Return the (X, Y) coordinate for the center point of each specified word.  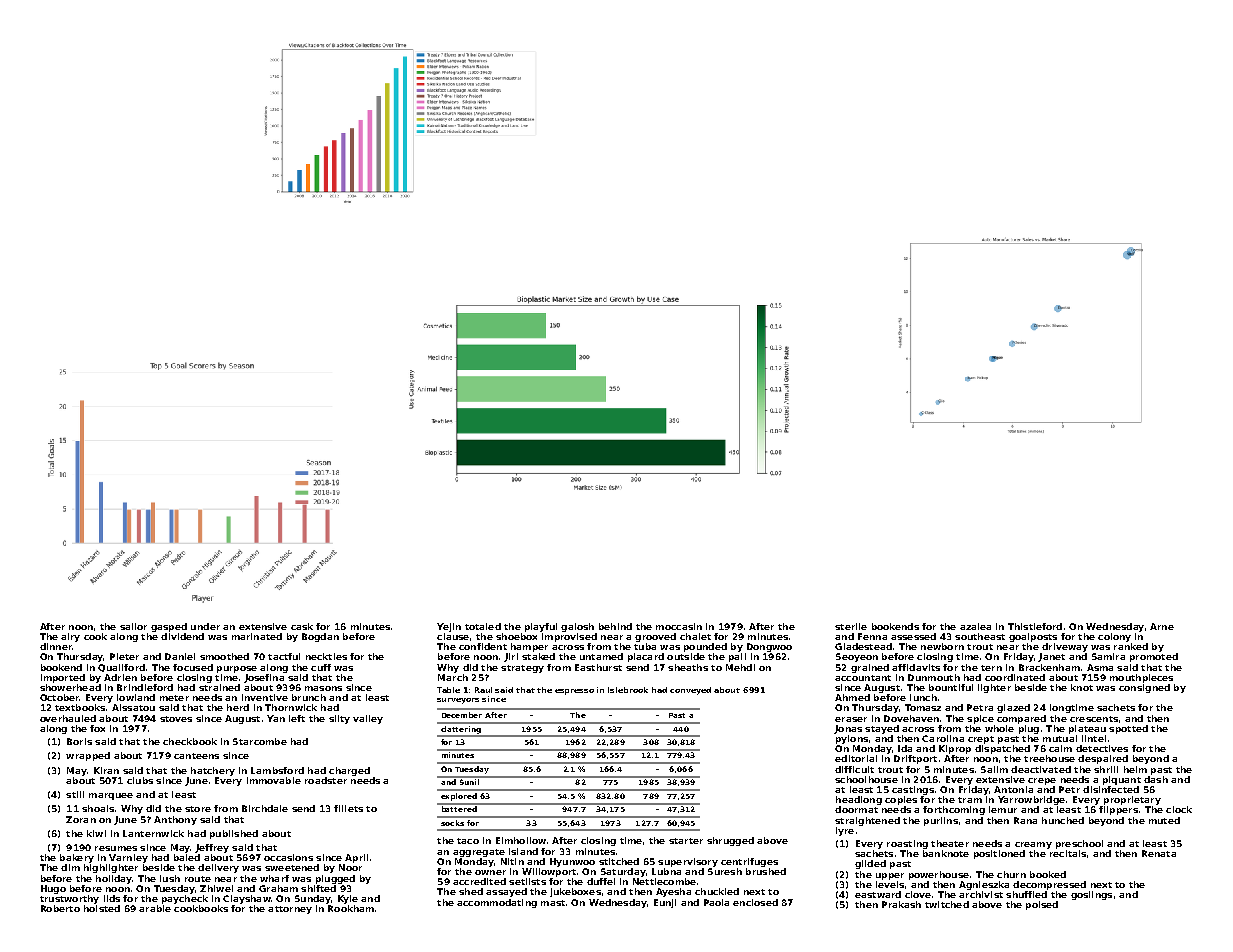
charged (349, 771)
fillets (348, 808)
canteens (196, 756)
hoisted (102, 908)
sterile (851, 626)
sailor (133, 626)
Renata (1159, 853)
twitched (947, 904)
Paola (716, 902)
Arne (1162, 626)
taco (468, 841)
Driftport (915, 759)
